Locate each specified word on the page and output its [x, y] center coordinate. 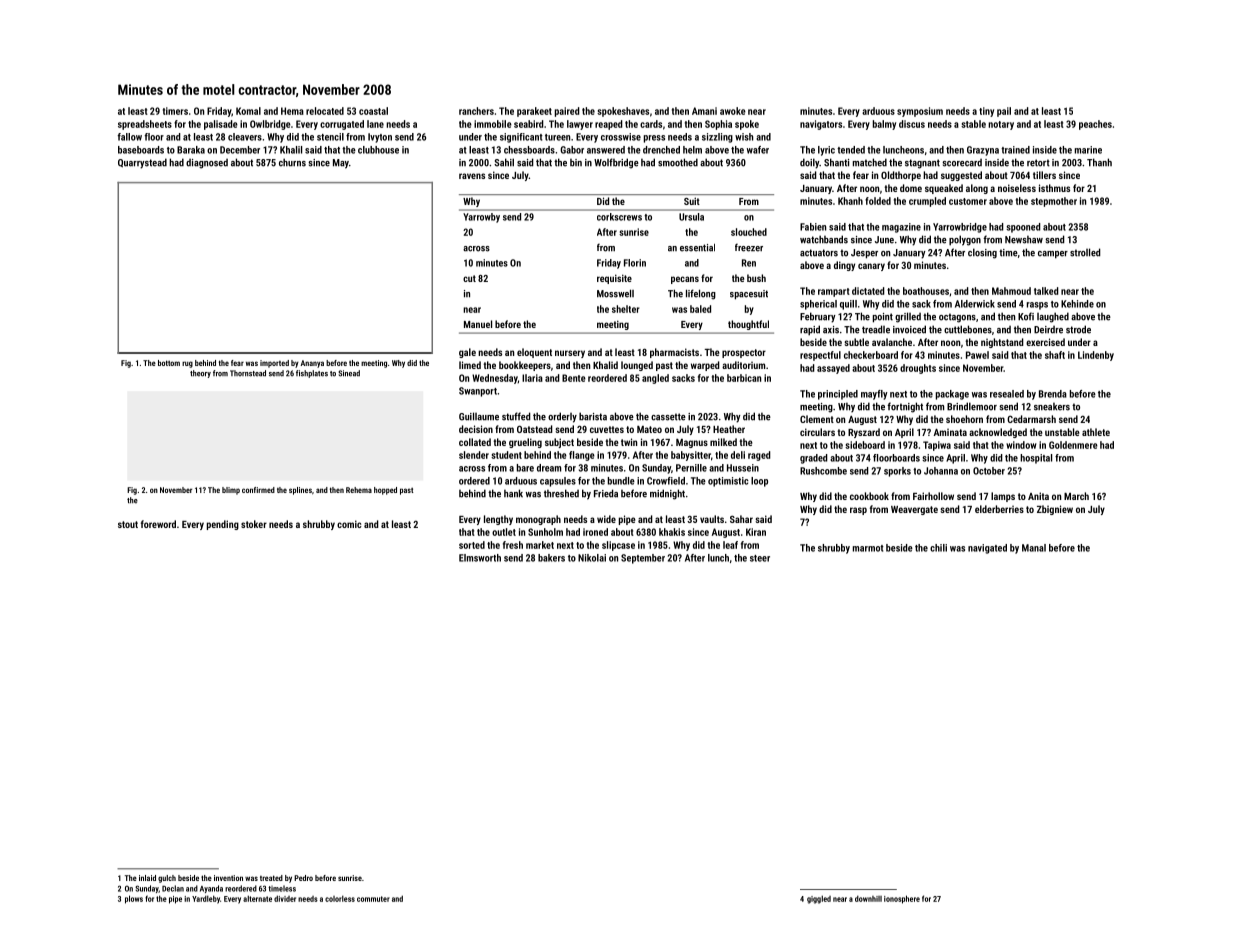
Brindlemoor [972, 406]
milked [723, 442]
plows [134, 899]
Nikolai [592, 558]
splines [300, 491]
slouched [749, 232]
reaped [609, 125]
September [643, 559]
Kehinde [1077, 304]
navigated [987, 549]
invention [228, 878]
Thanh [1099, 162]
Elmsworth [480, 558]
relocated [325, 111]
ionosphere [902, 899]
